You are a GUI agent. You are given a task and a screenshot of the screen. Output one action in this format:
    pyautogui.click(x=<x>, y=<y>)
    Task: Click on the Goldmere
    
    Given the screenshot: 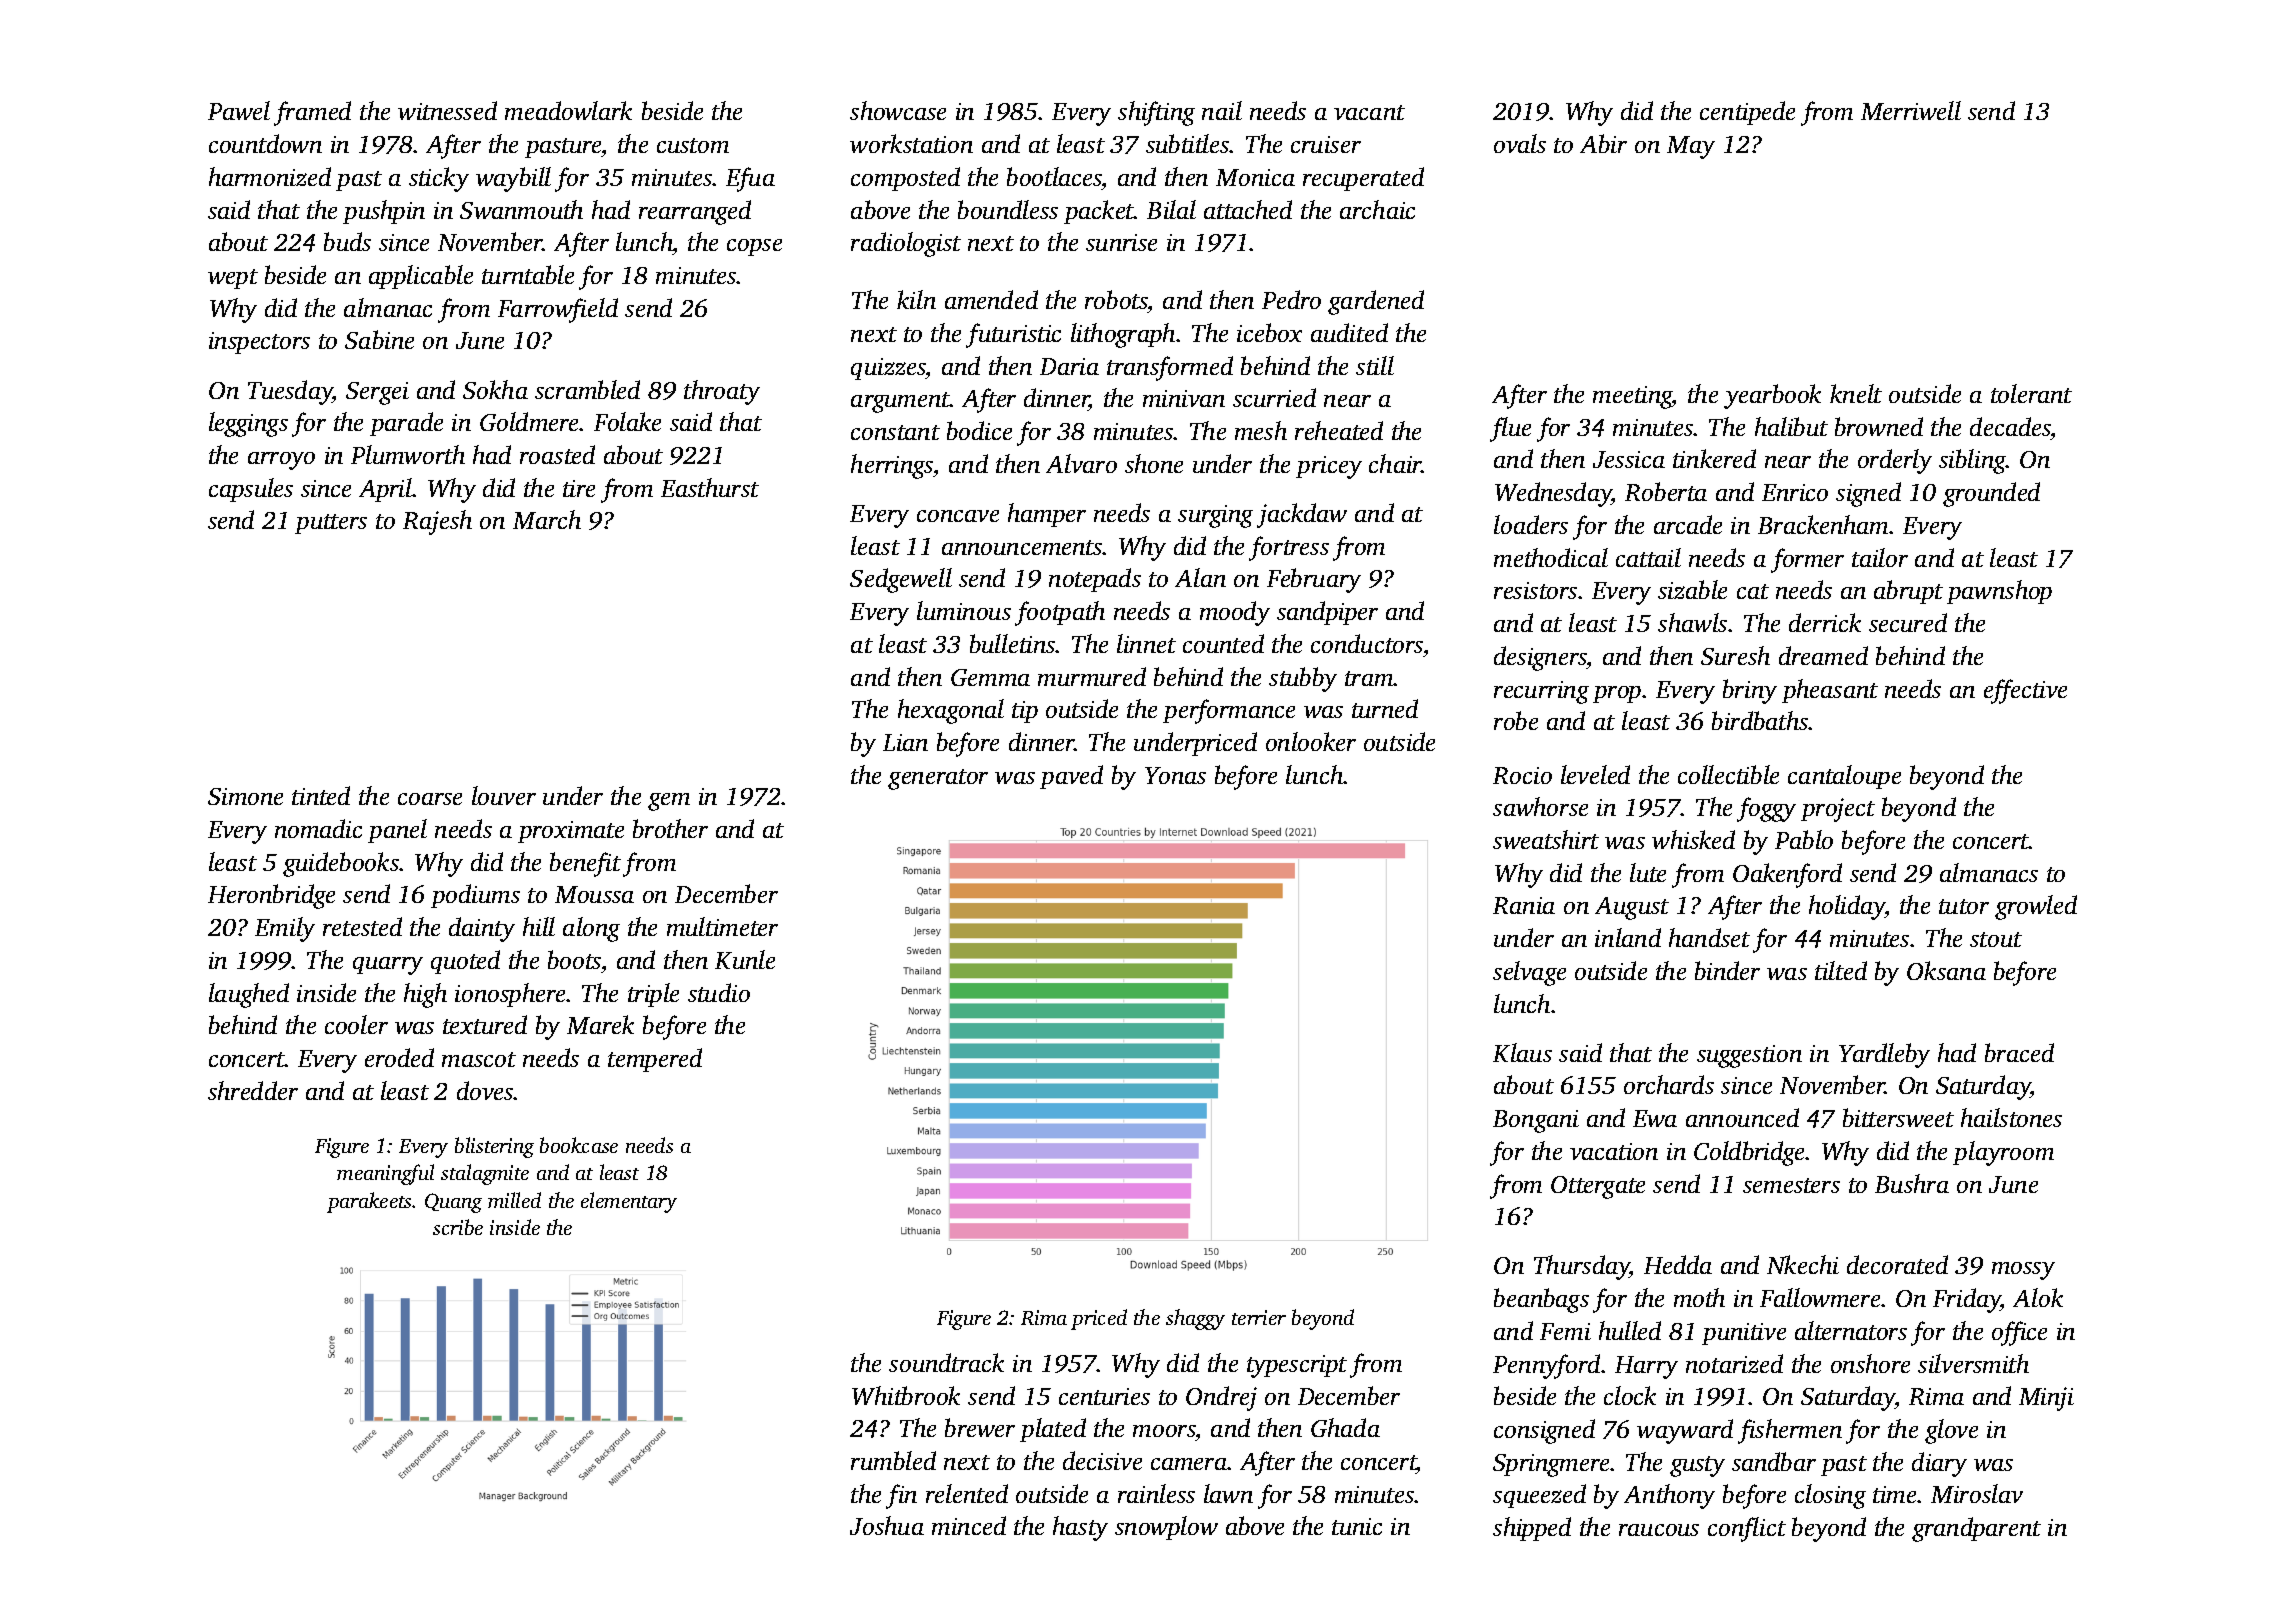 What is the action you would take?
    pyautogui.click(x=530, y=421)
